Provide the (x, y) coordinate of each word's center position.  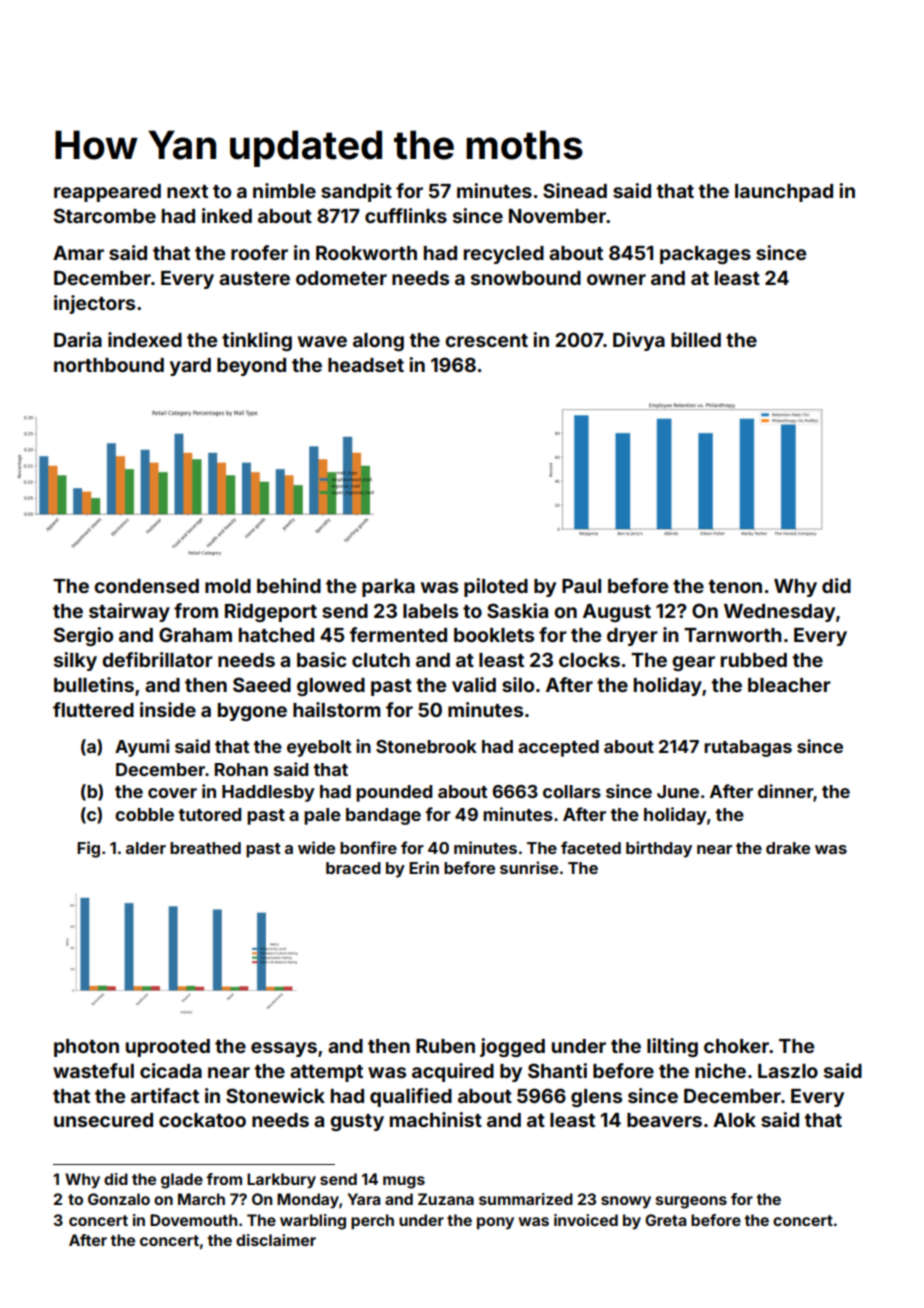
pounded (394, 793)
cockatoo (202, 1120)
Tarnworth (733, 635)
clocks (589, 660)
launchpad (784, 193)
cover (172, 793)
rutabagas (748, 748)
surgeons (691, 1202)
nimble (284, 190)
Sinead (575, 190)
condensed (146, 586)
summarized (526, 1199)
